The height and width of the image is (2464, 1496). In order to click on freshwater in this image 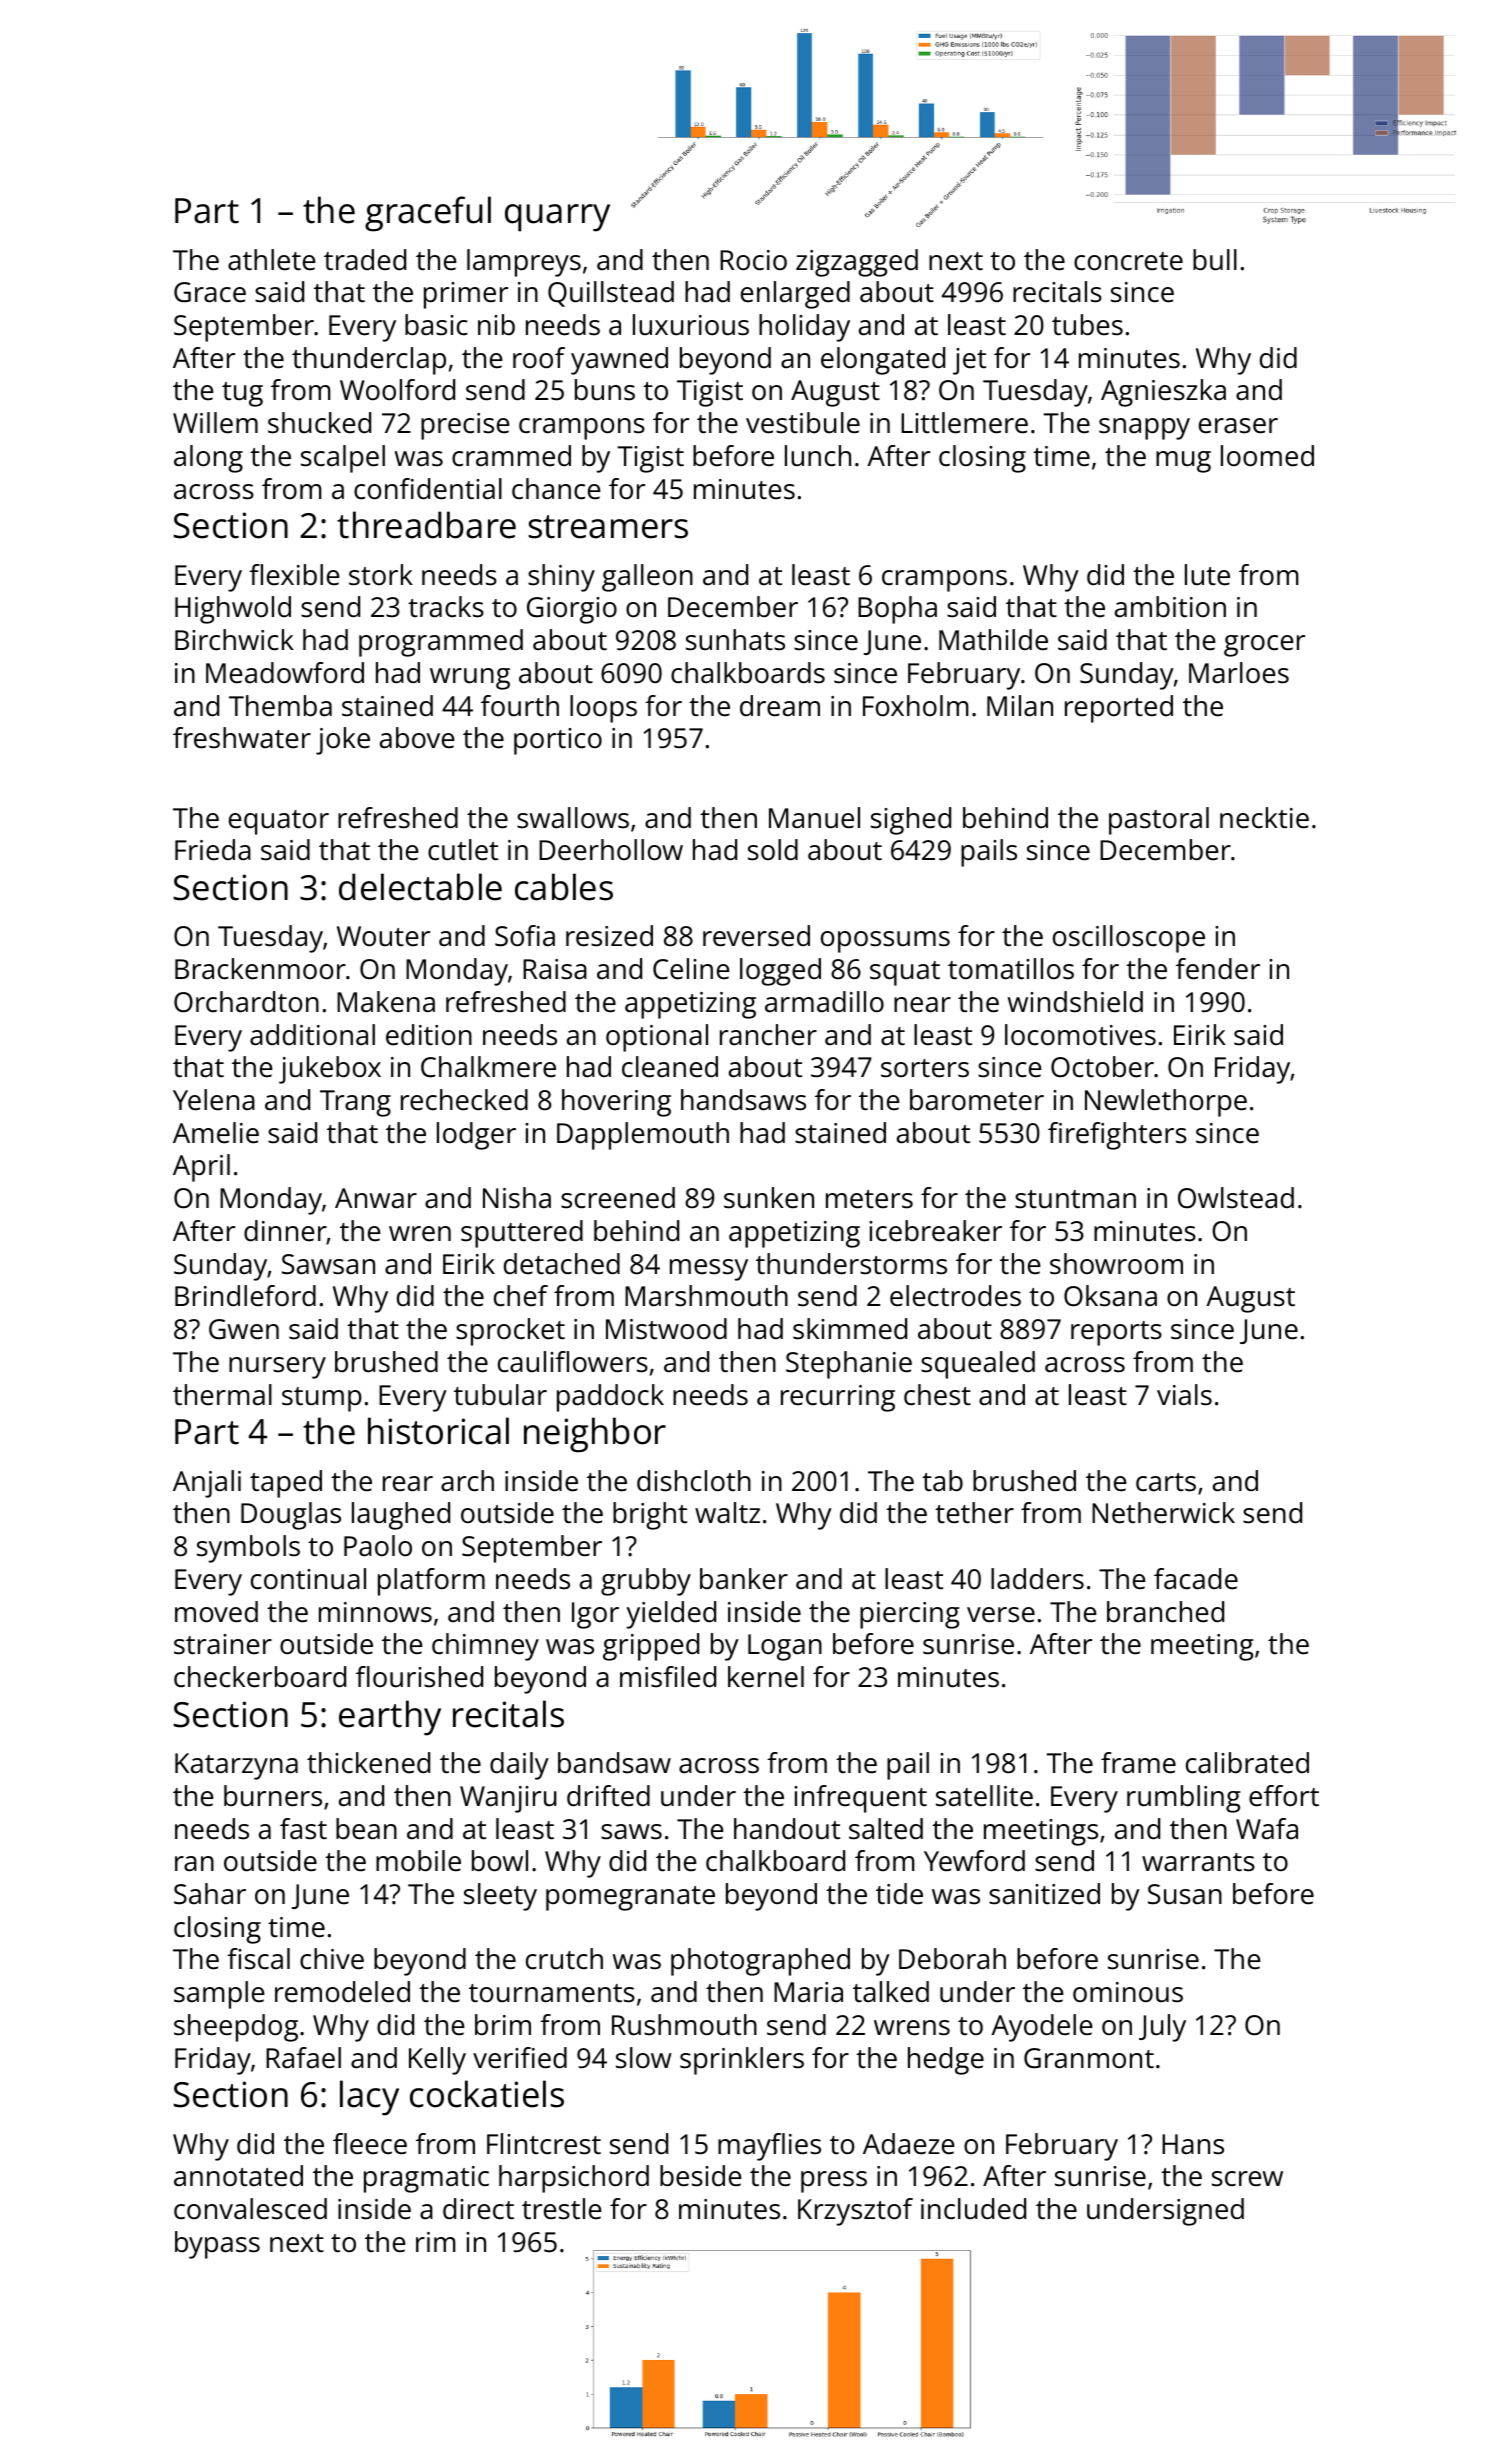, I will do `click(242, 738)`.
